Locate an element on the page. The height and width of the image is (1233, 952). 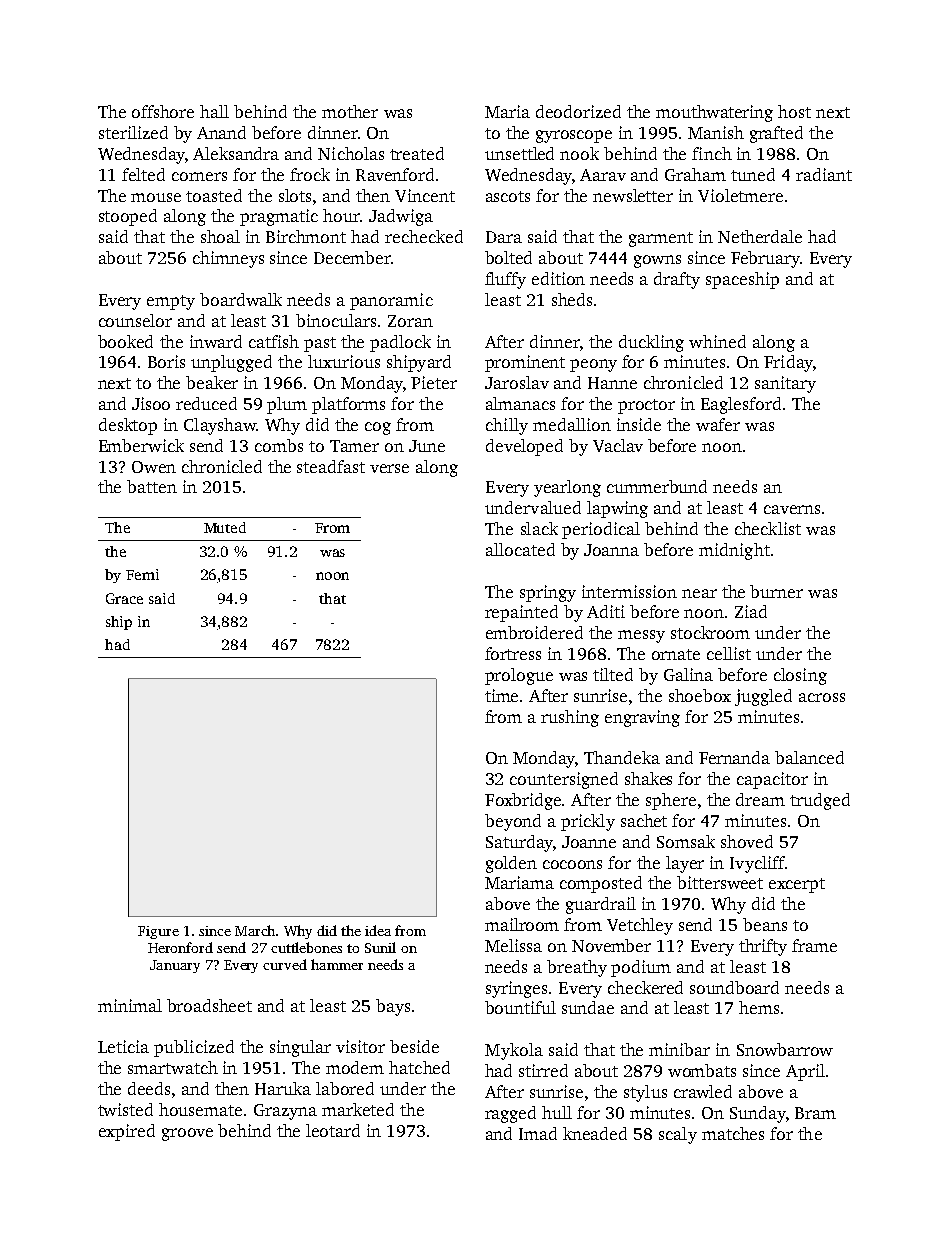
expired is located at coordinates (127, 1132).
